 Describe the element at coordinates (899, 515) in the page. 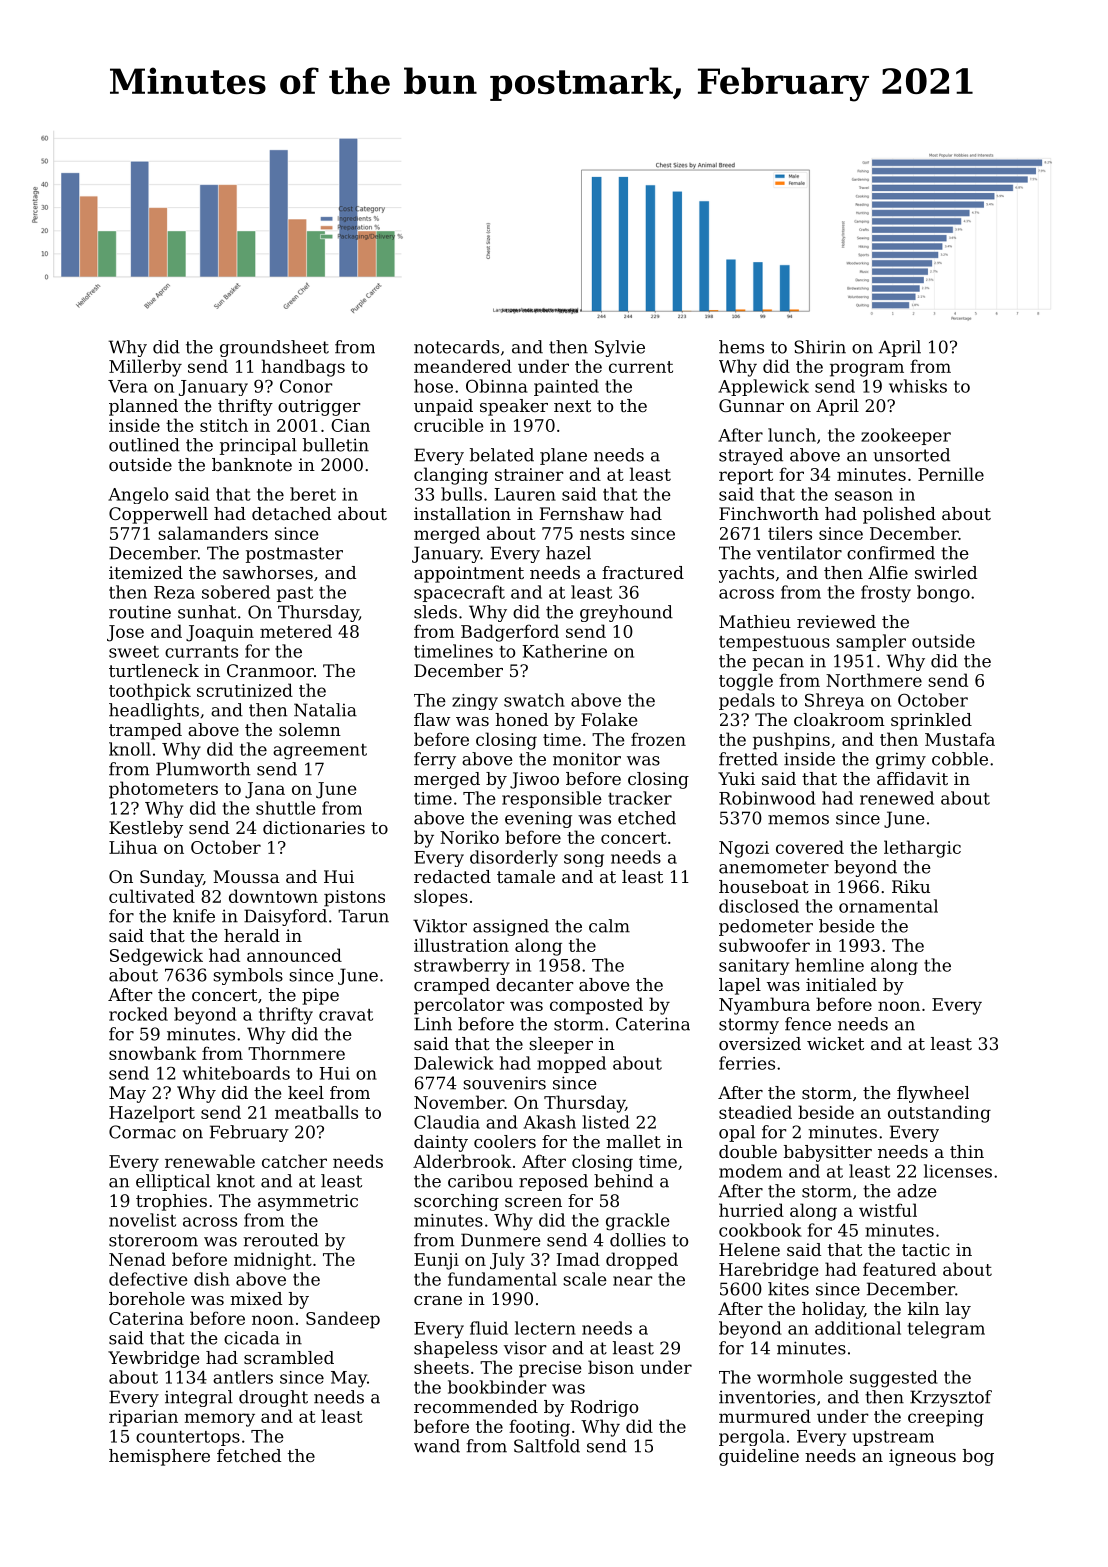

I see `polished` at that location.
